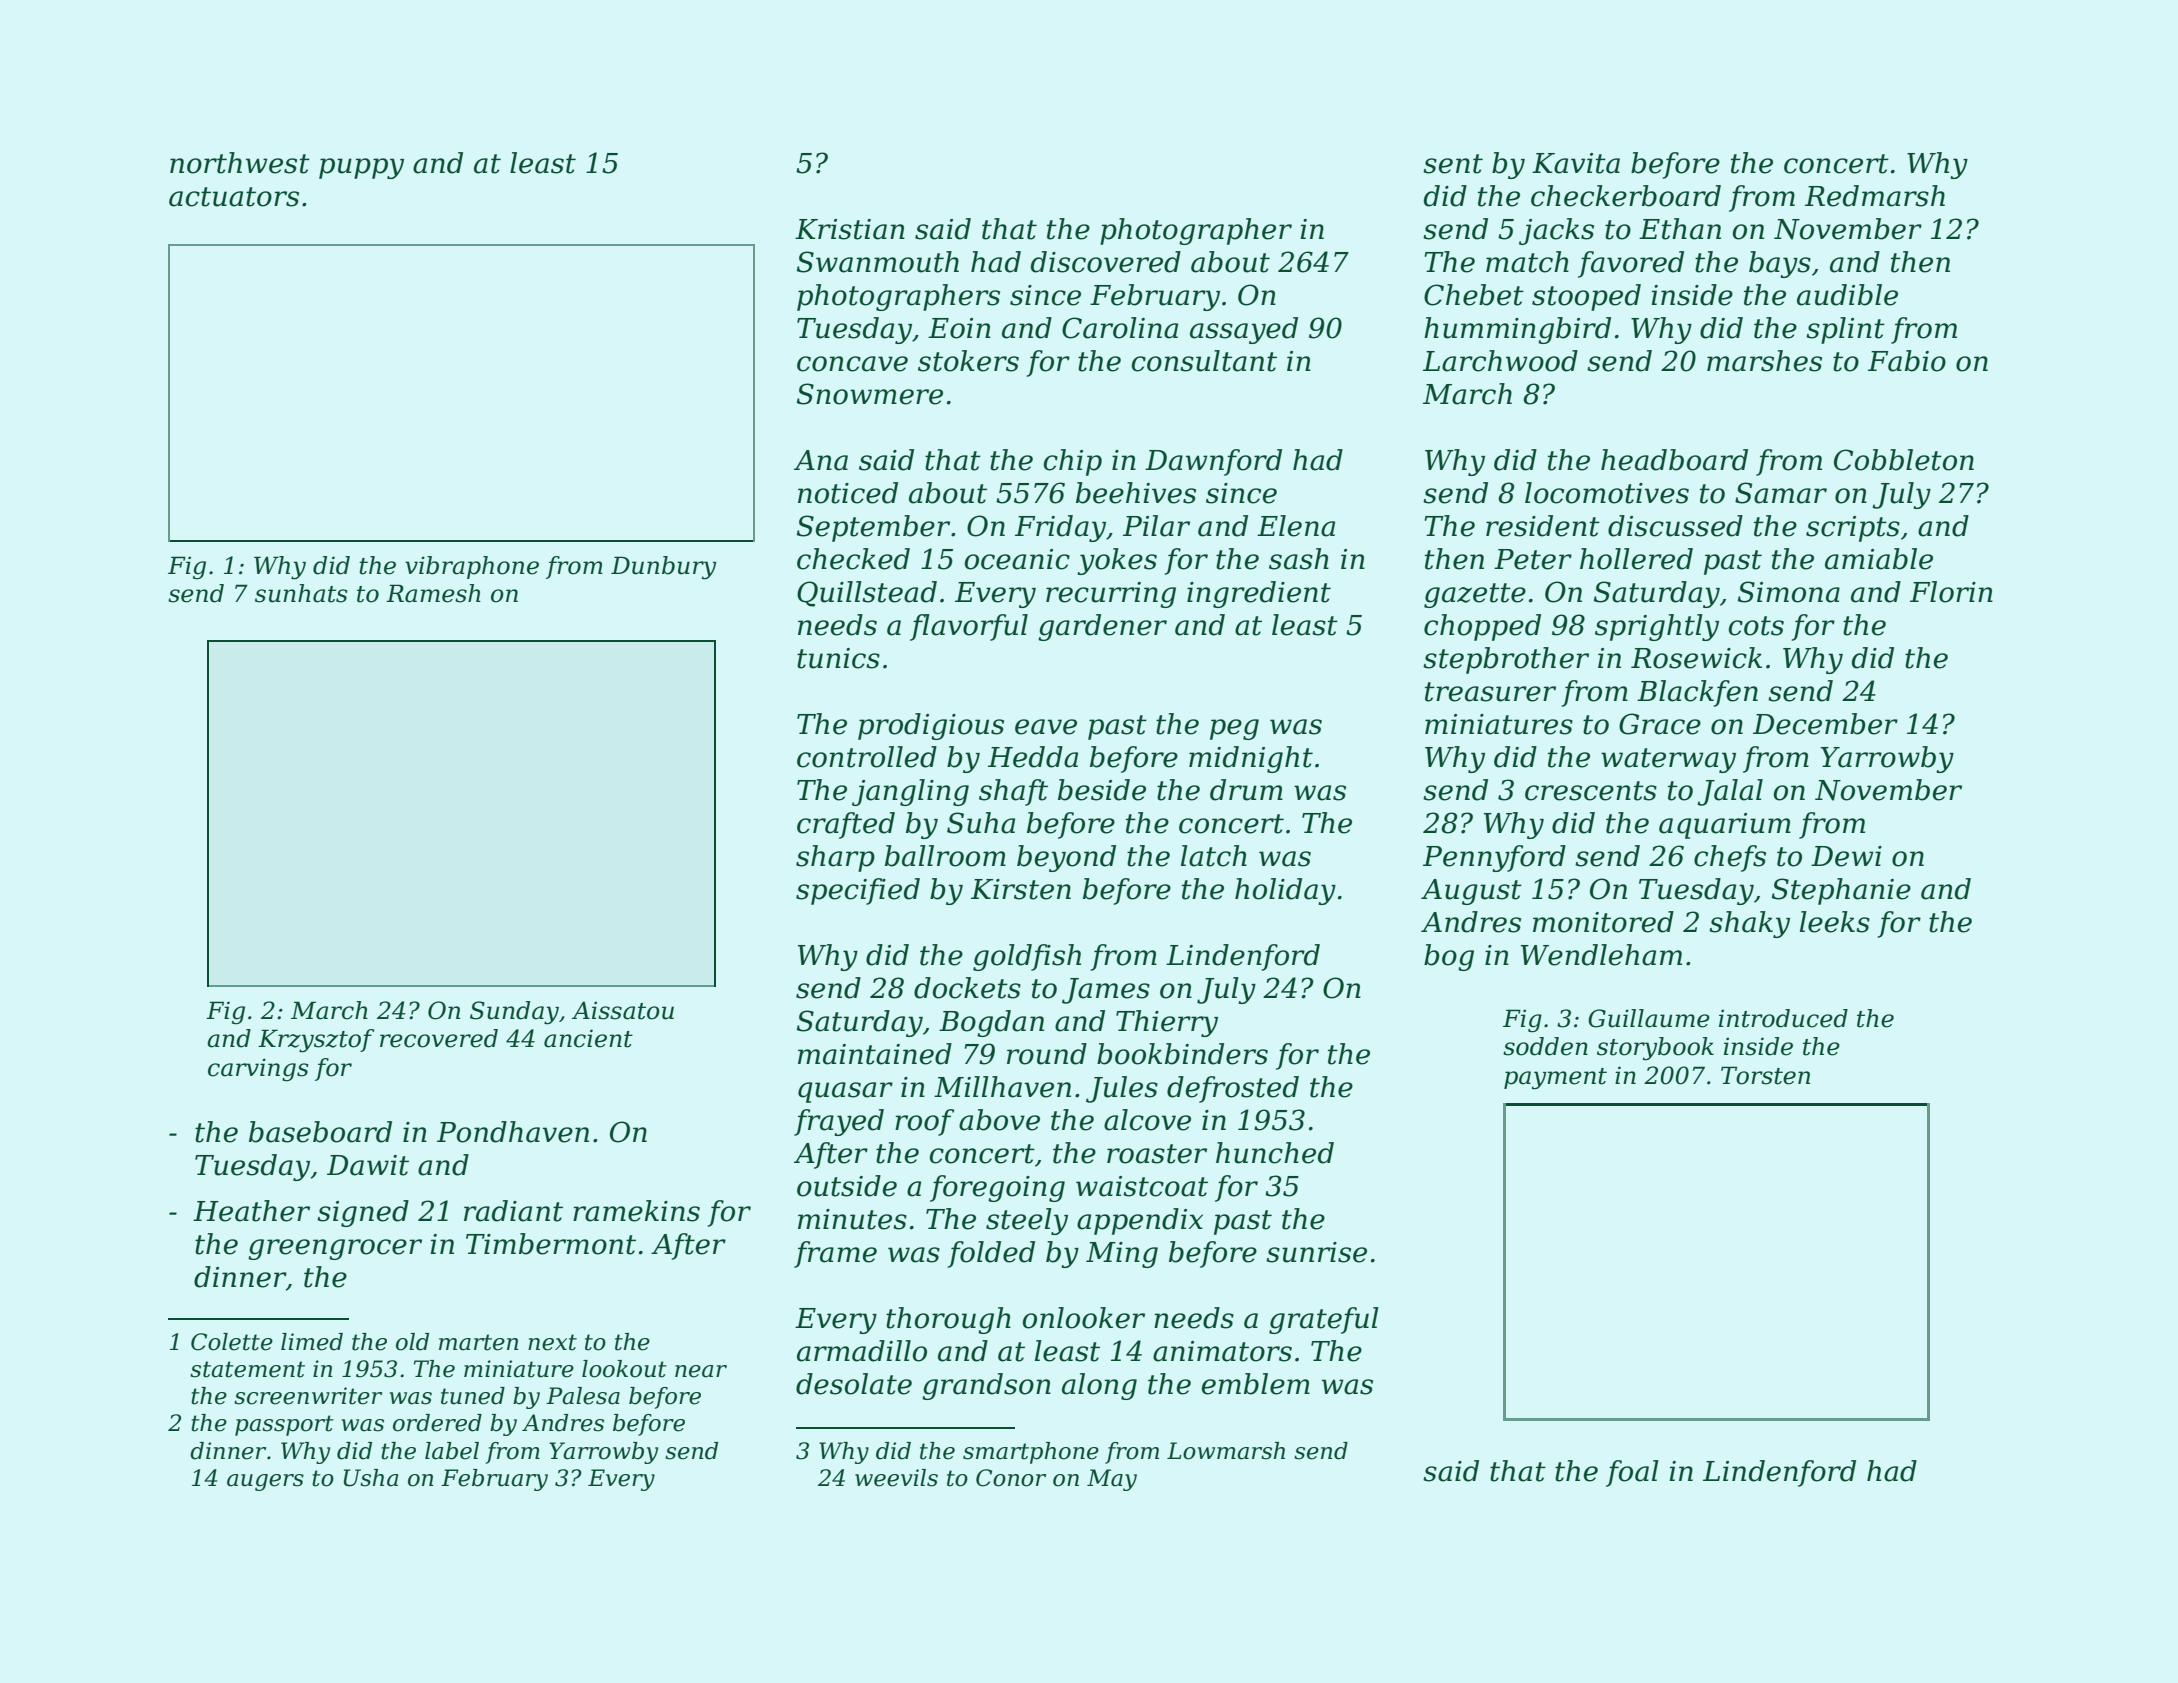 The width and height of the document is (2178, 1683). Describe the element at coordinates (251, 1211) in the document. I see `Heather` at that location.
